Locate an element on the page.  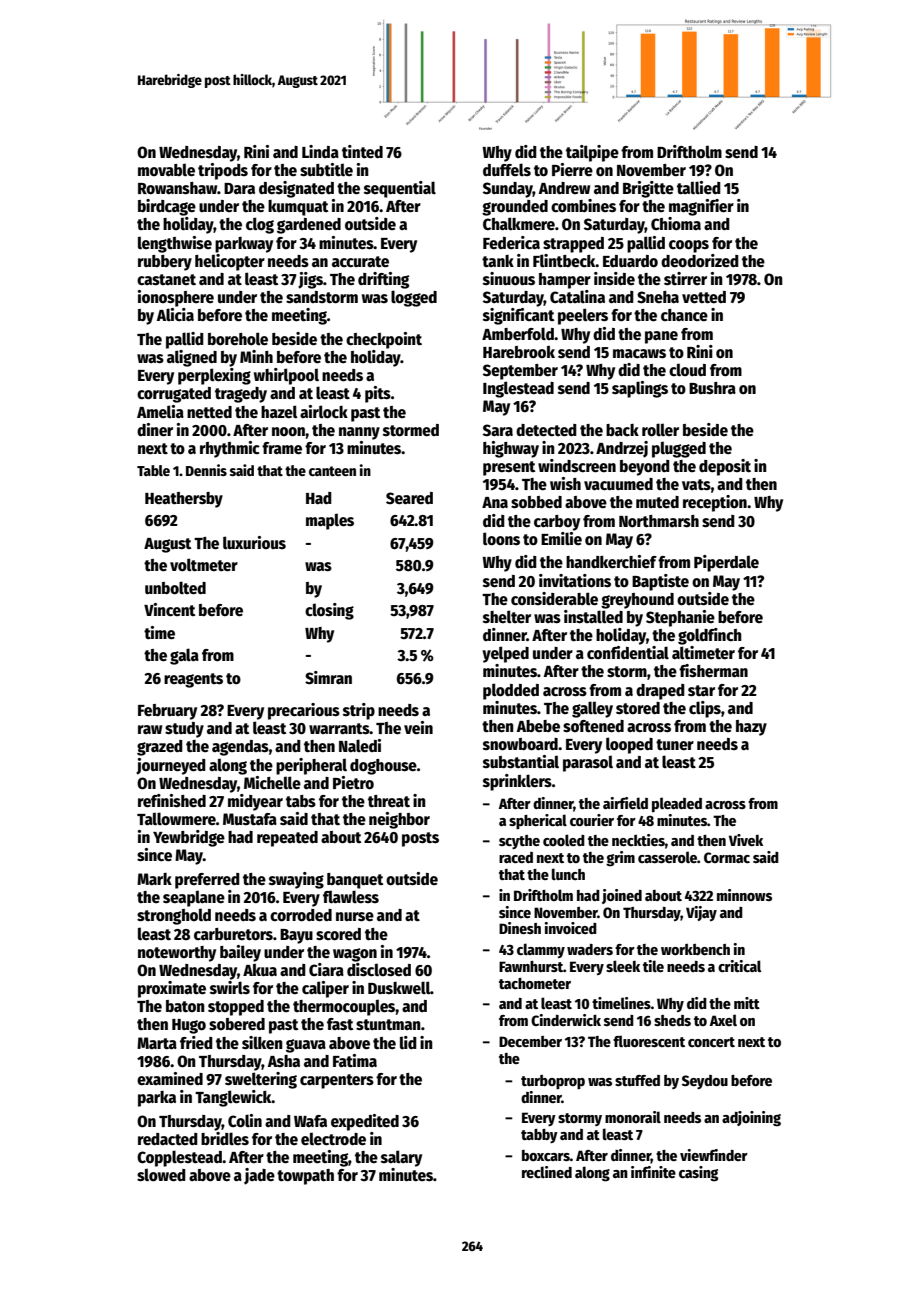
Dinesh is located at coordinates (520, 928).
